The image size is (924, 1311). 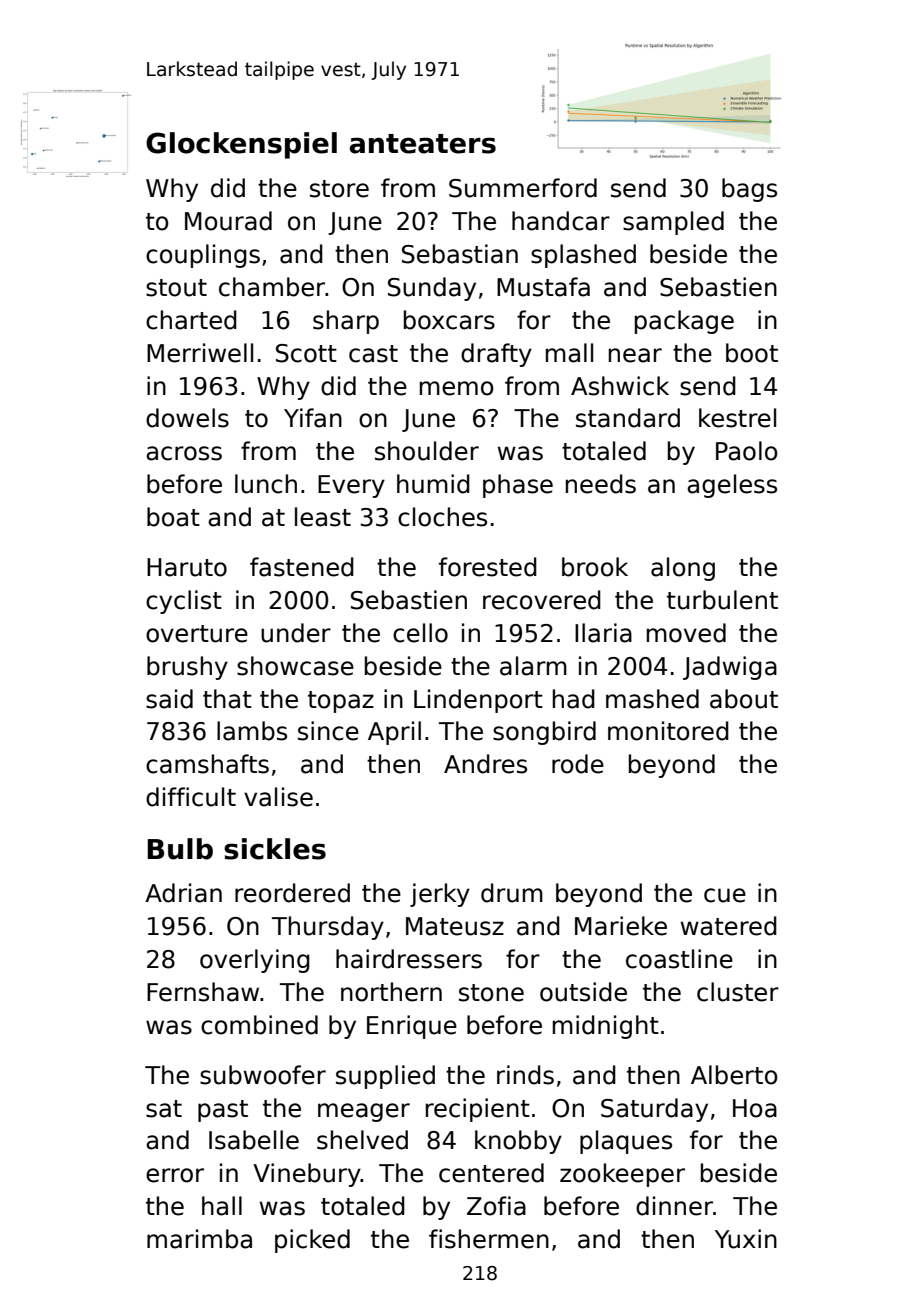 I want to click on memo, so click(x=457, y=388).
